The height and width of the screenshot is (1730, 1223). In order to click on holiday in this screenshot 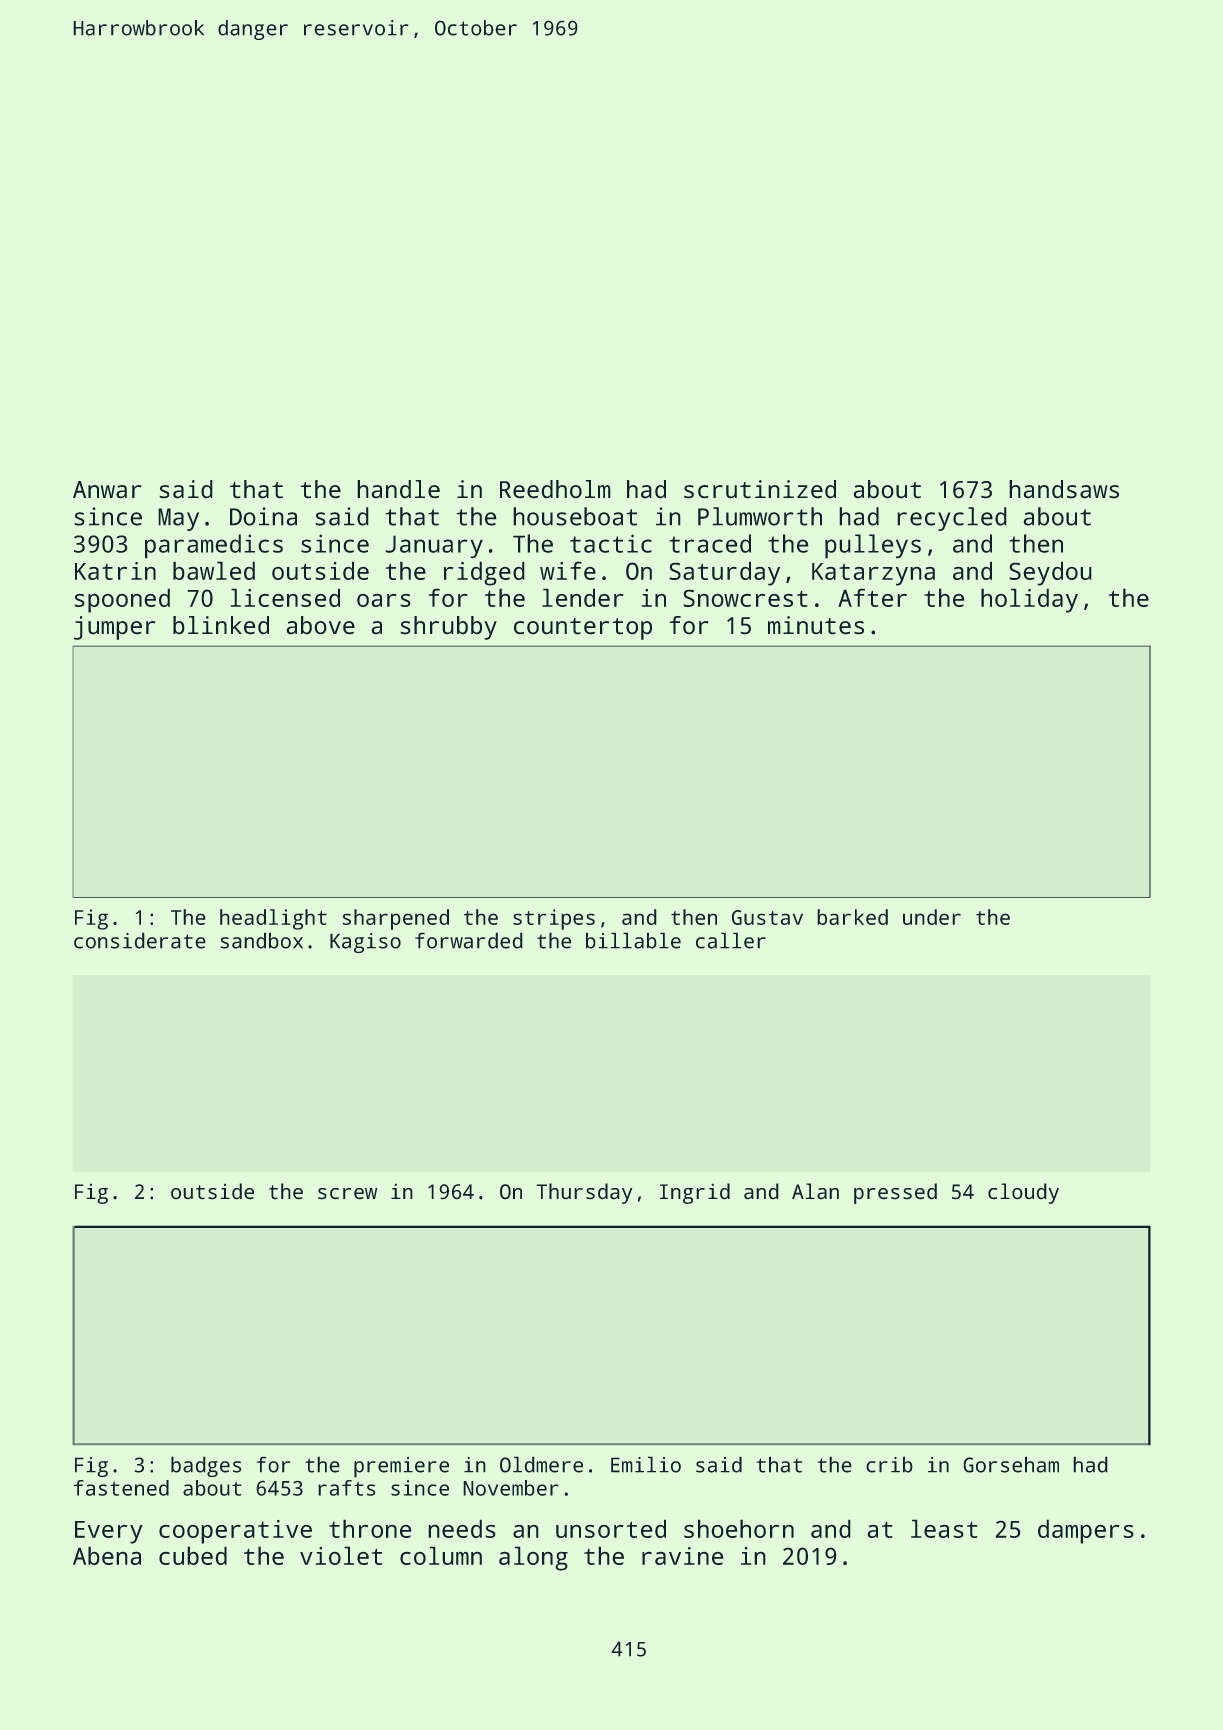, I will do `click(1029, 600)`.
